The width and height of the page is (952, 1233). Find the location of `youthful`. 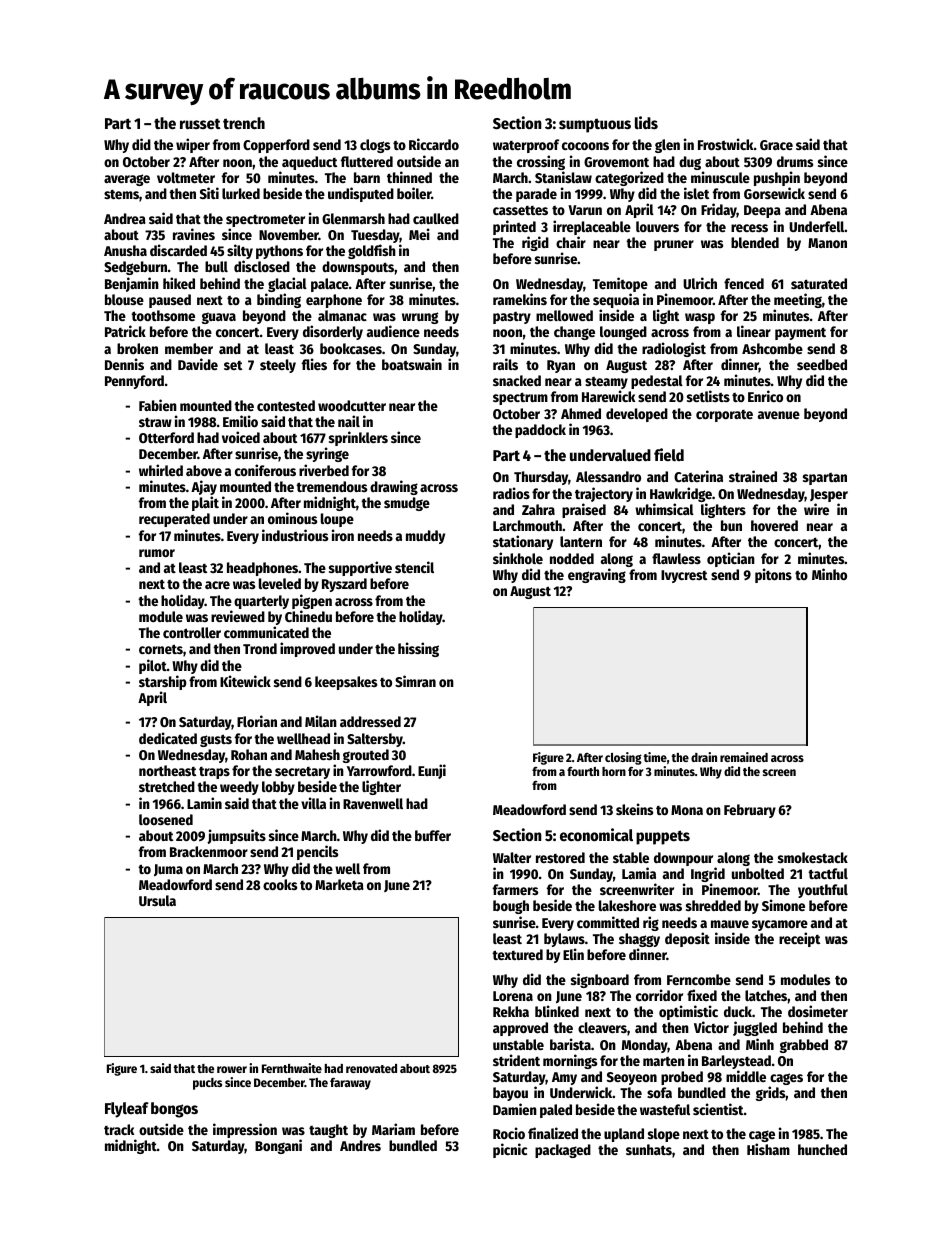

youthful is located at coordinates (823, 891).
